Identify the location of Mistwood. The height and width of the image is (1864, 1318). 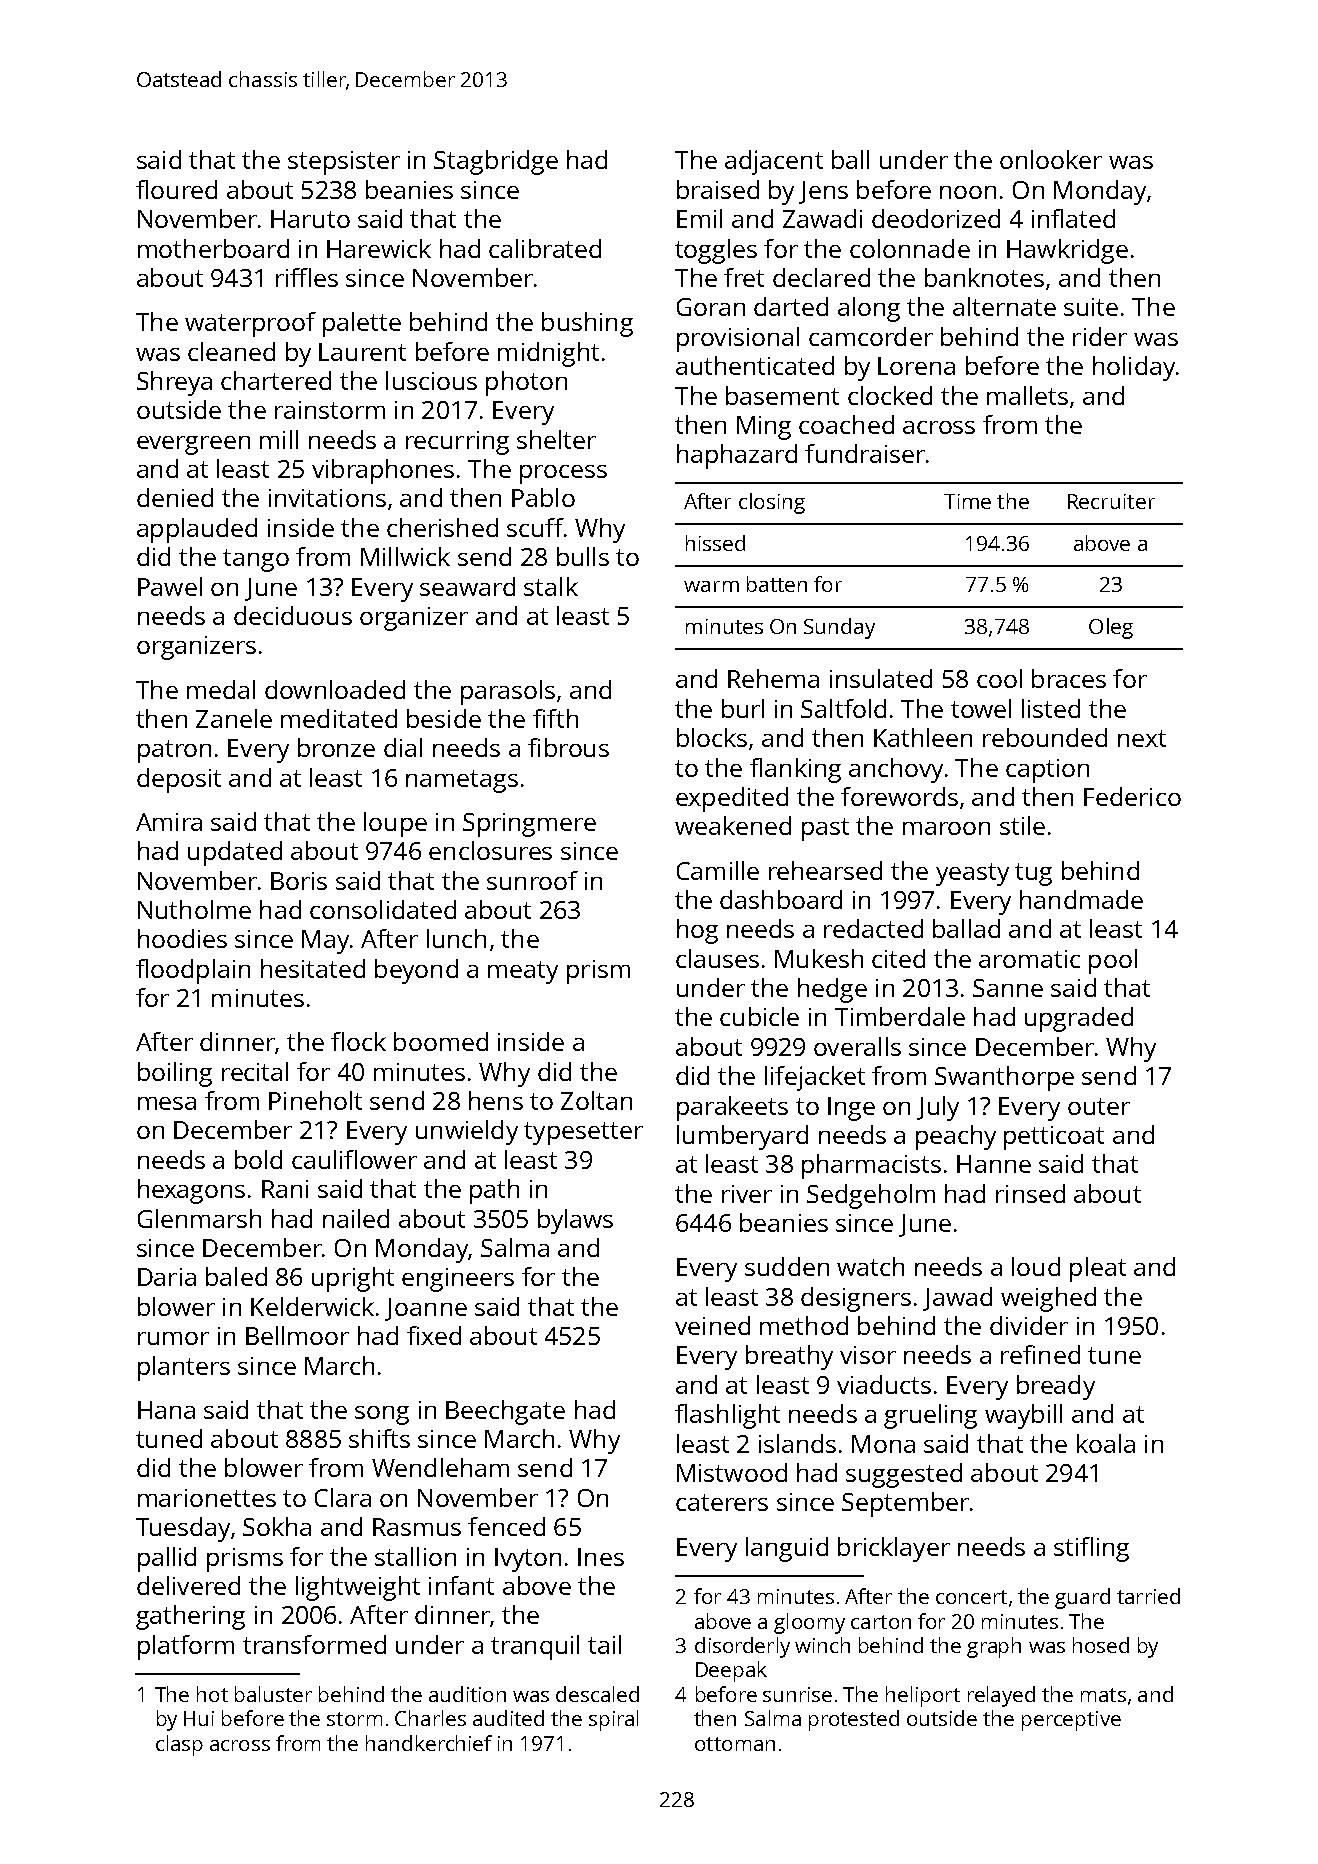
(732, 1472).
